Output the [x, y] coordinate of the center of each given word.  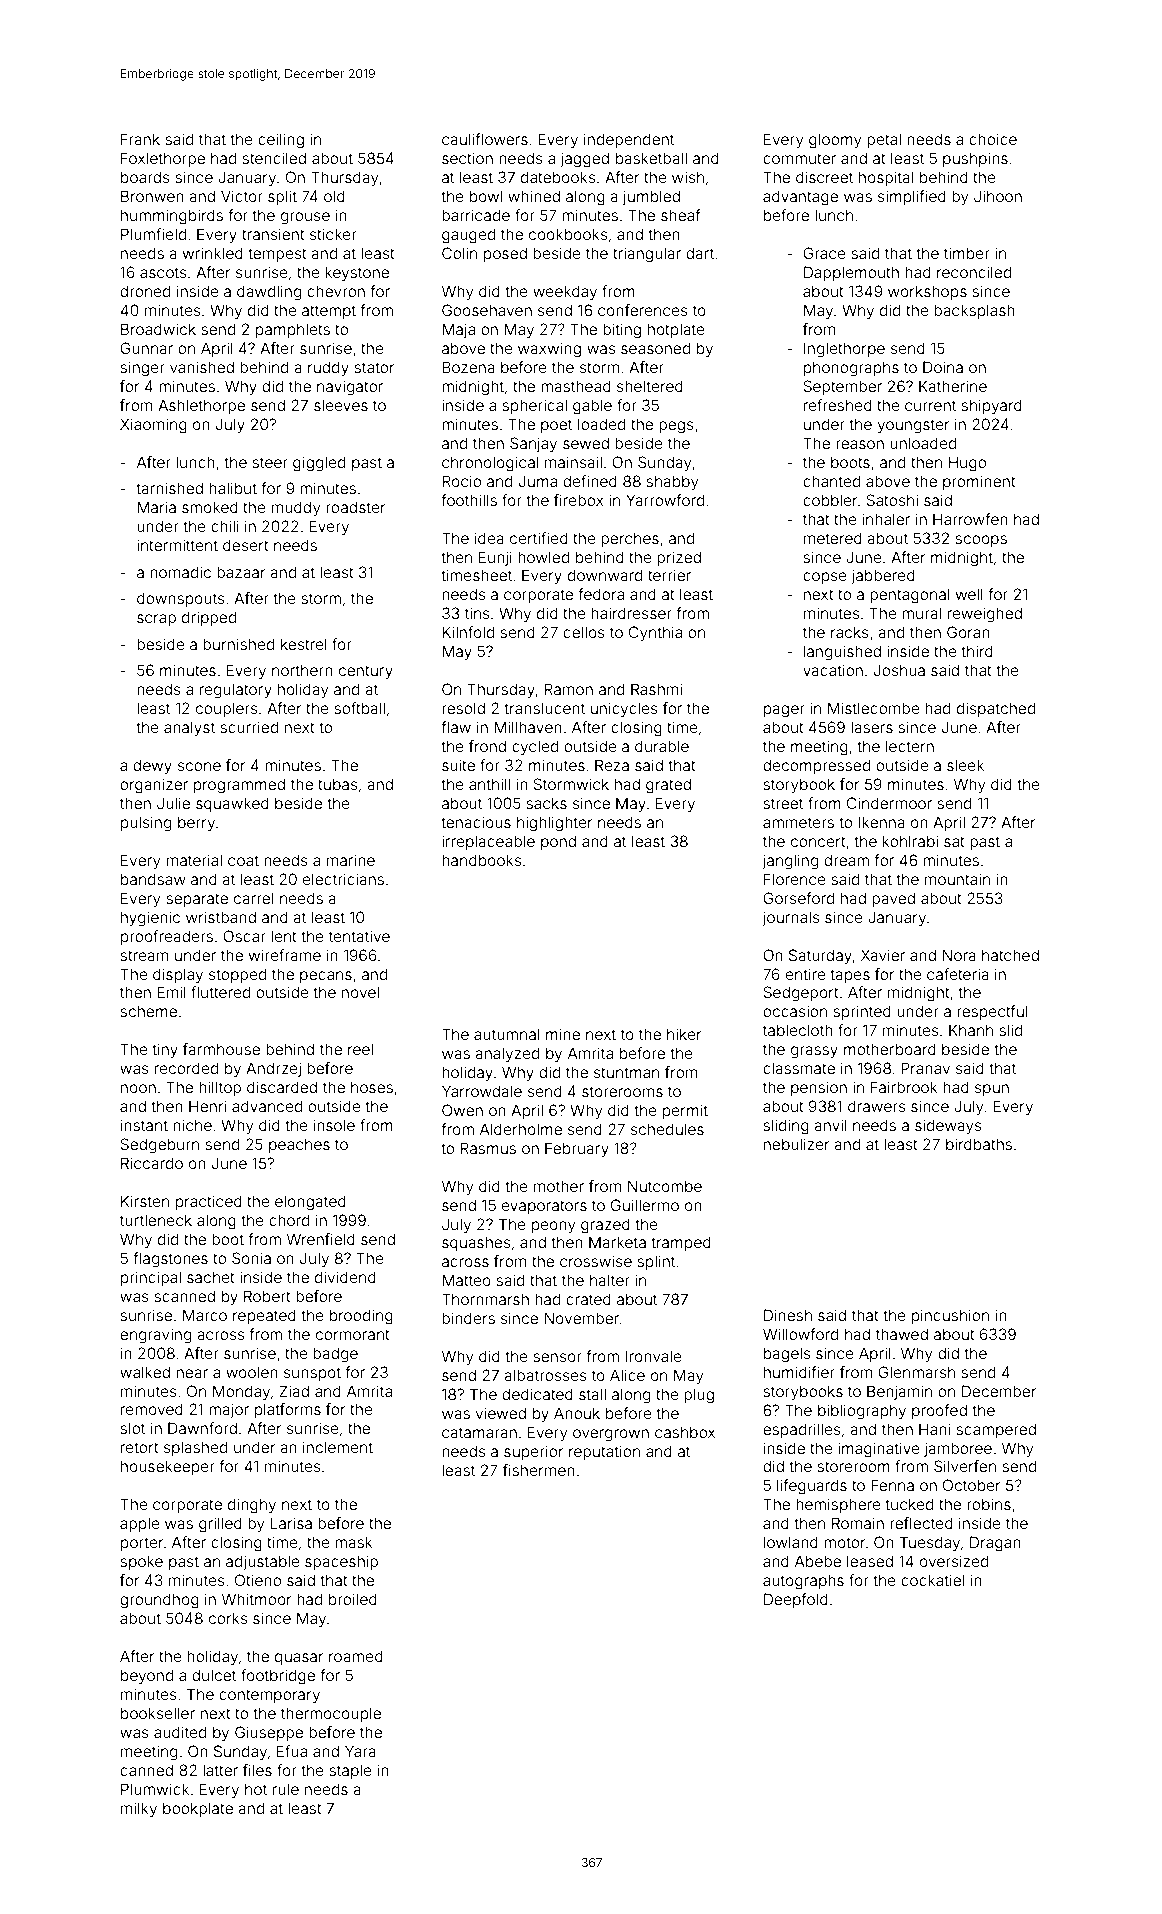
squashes [476, 1243]
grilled [220, 1525]
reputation [604, 1452]
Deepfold [796, 1600]
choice [993, 139]
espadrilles [802, 1430]
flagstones [170, 1260]
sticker [333, 234]
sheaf [681, 215]
